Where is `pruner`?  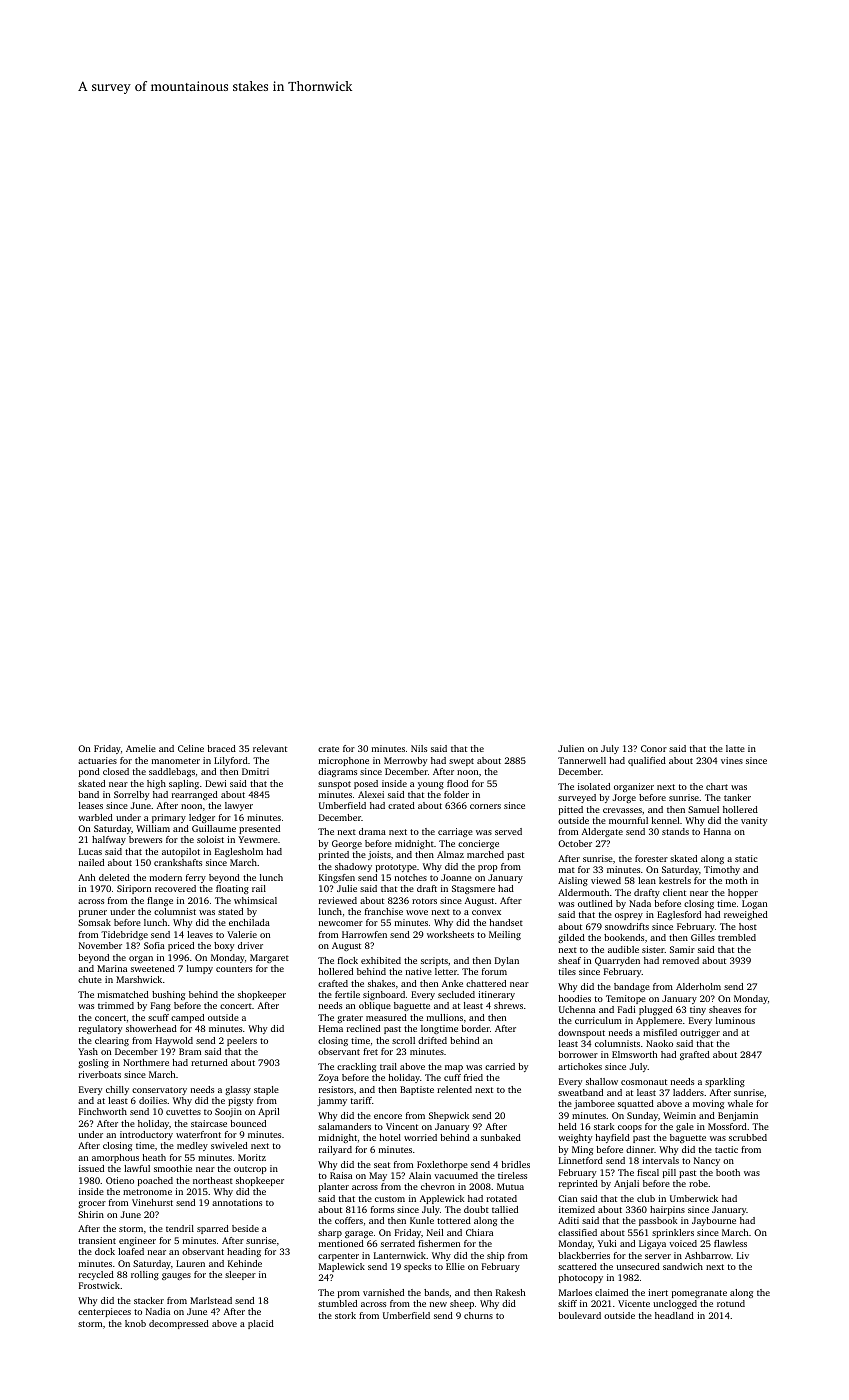 pruner is located at coordinates (93, 913).
